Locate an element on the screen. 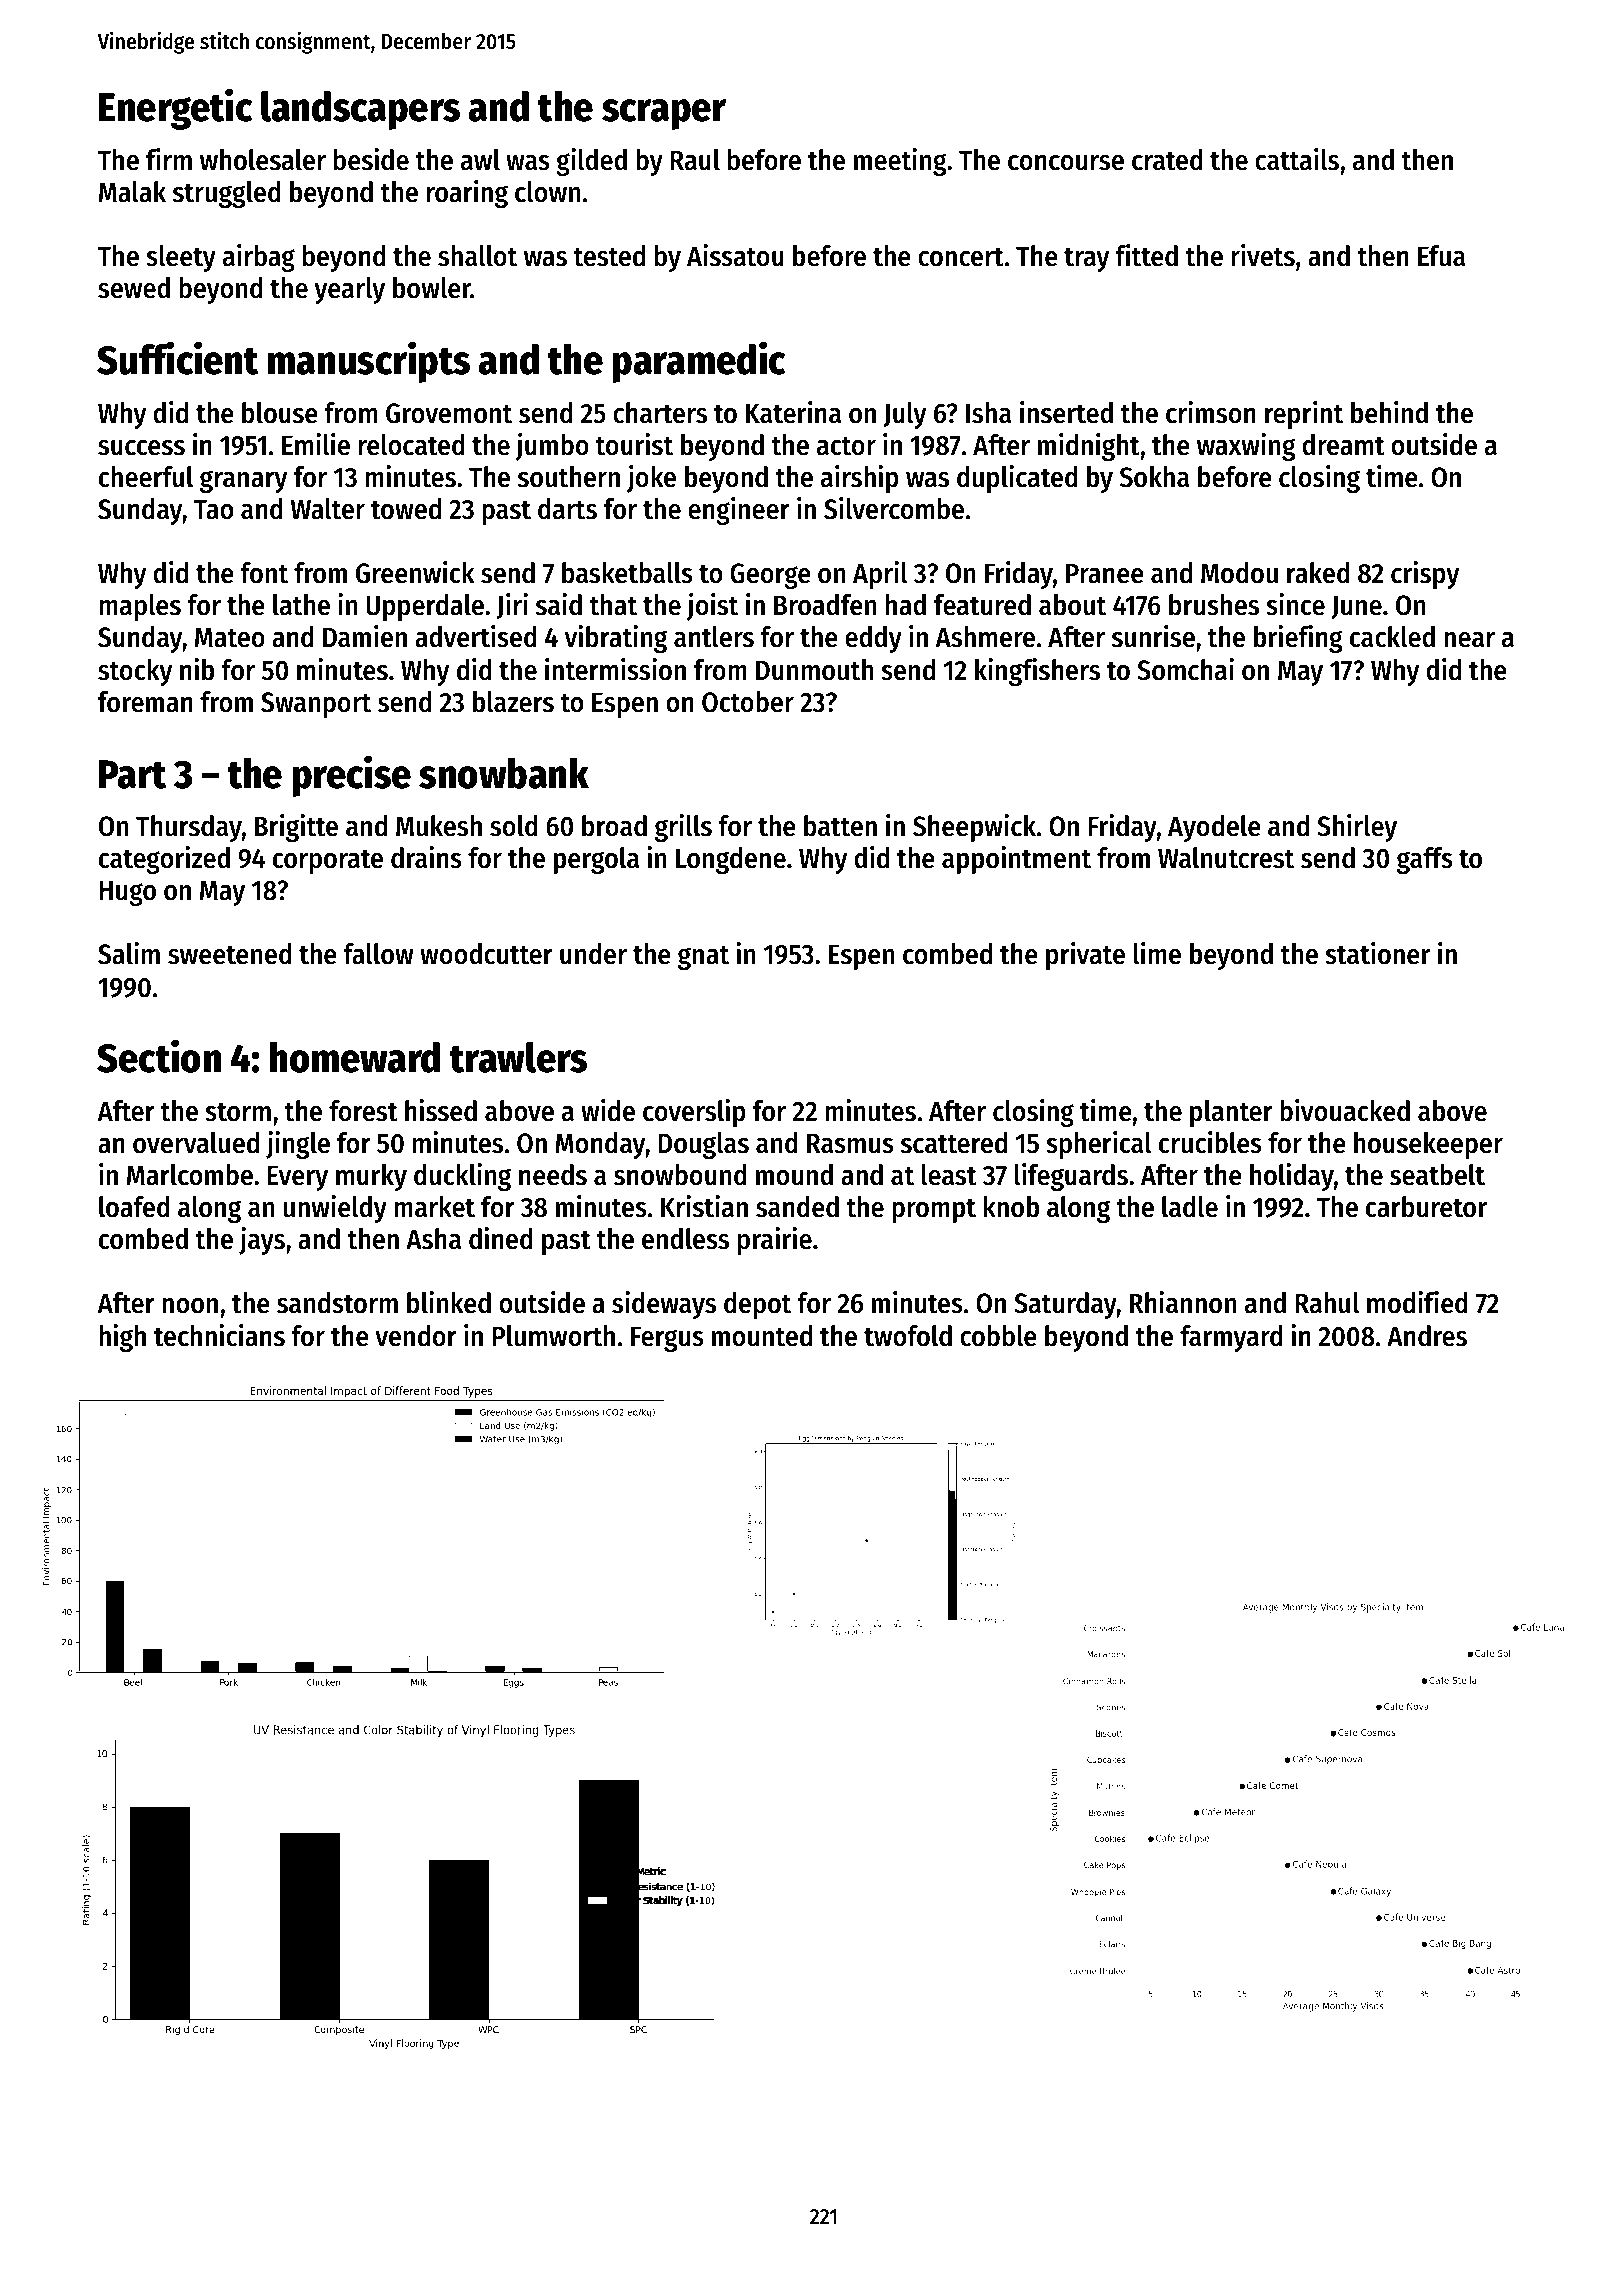  Hugo is located at coordinates (127, 893).
